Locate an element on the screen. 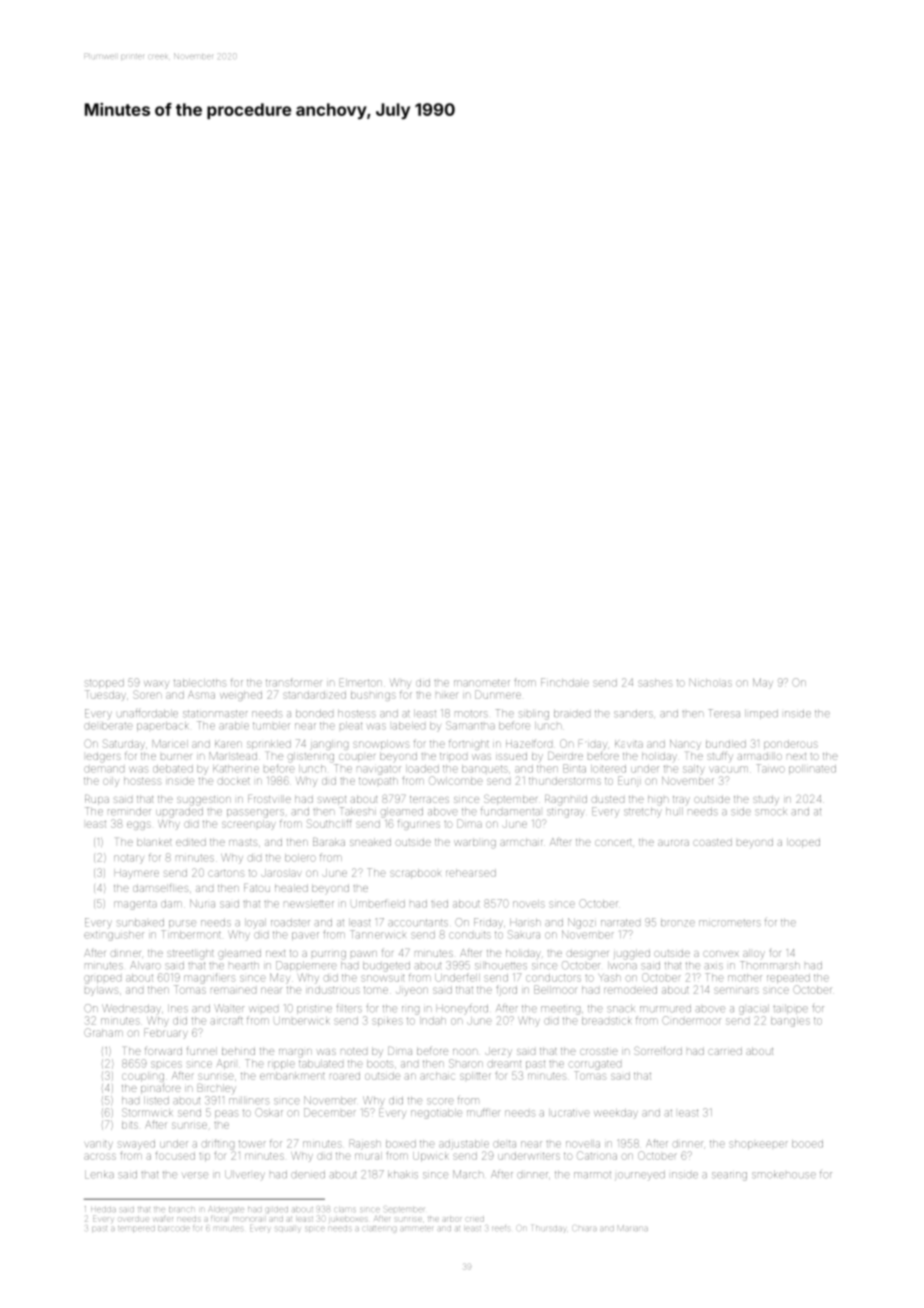 The image size is (924, 1308). Karen is located at coordinates (228, 744).
